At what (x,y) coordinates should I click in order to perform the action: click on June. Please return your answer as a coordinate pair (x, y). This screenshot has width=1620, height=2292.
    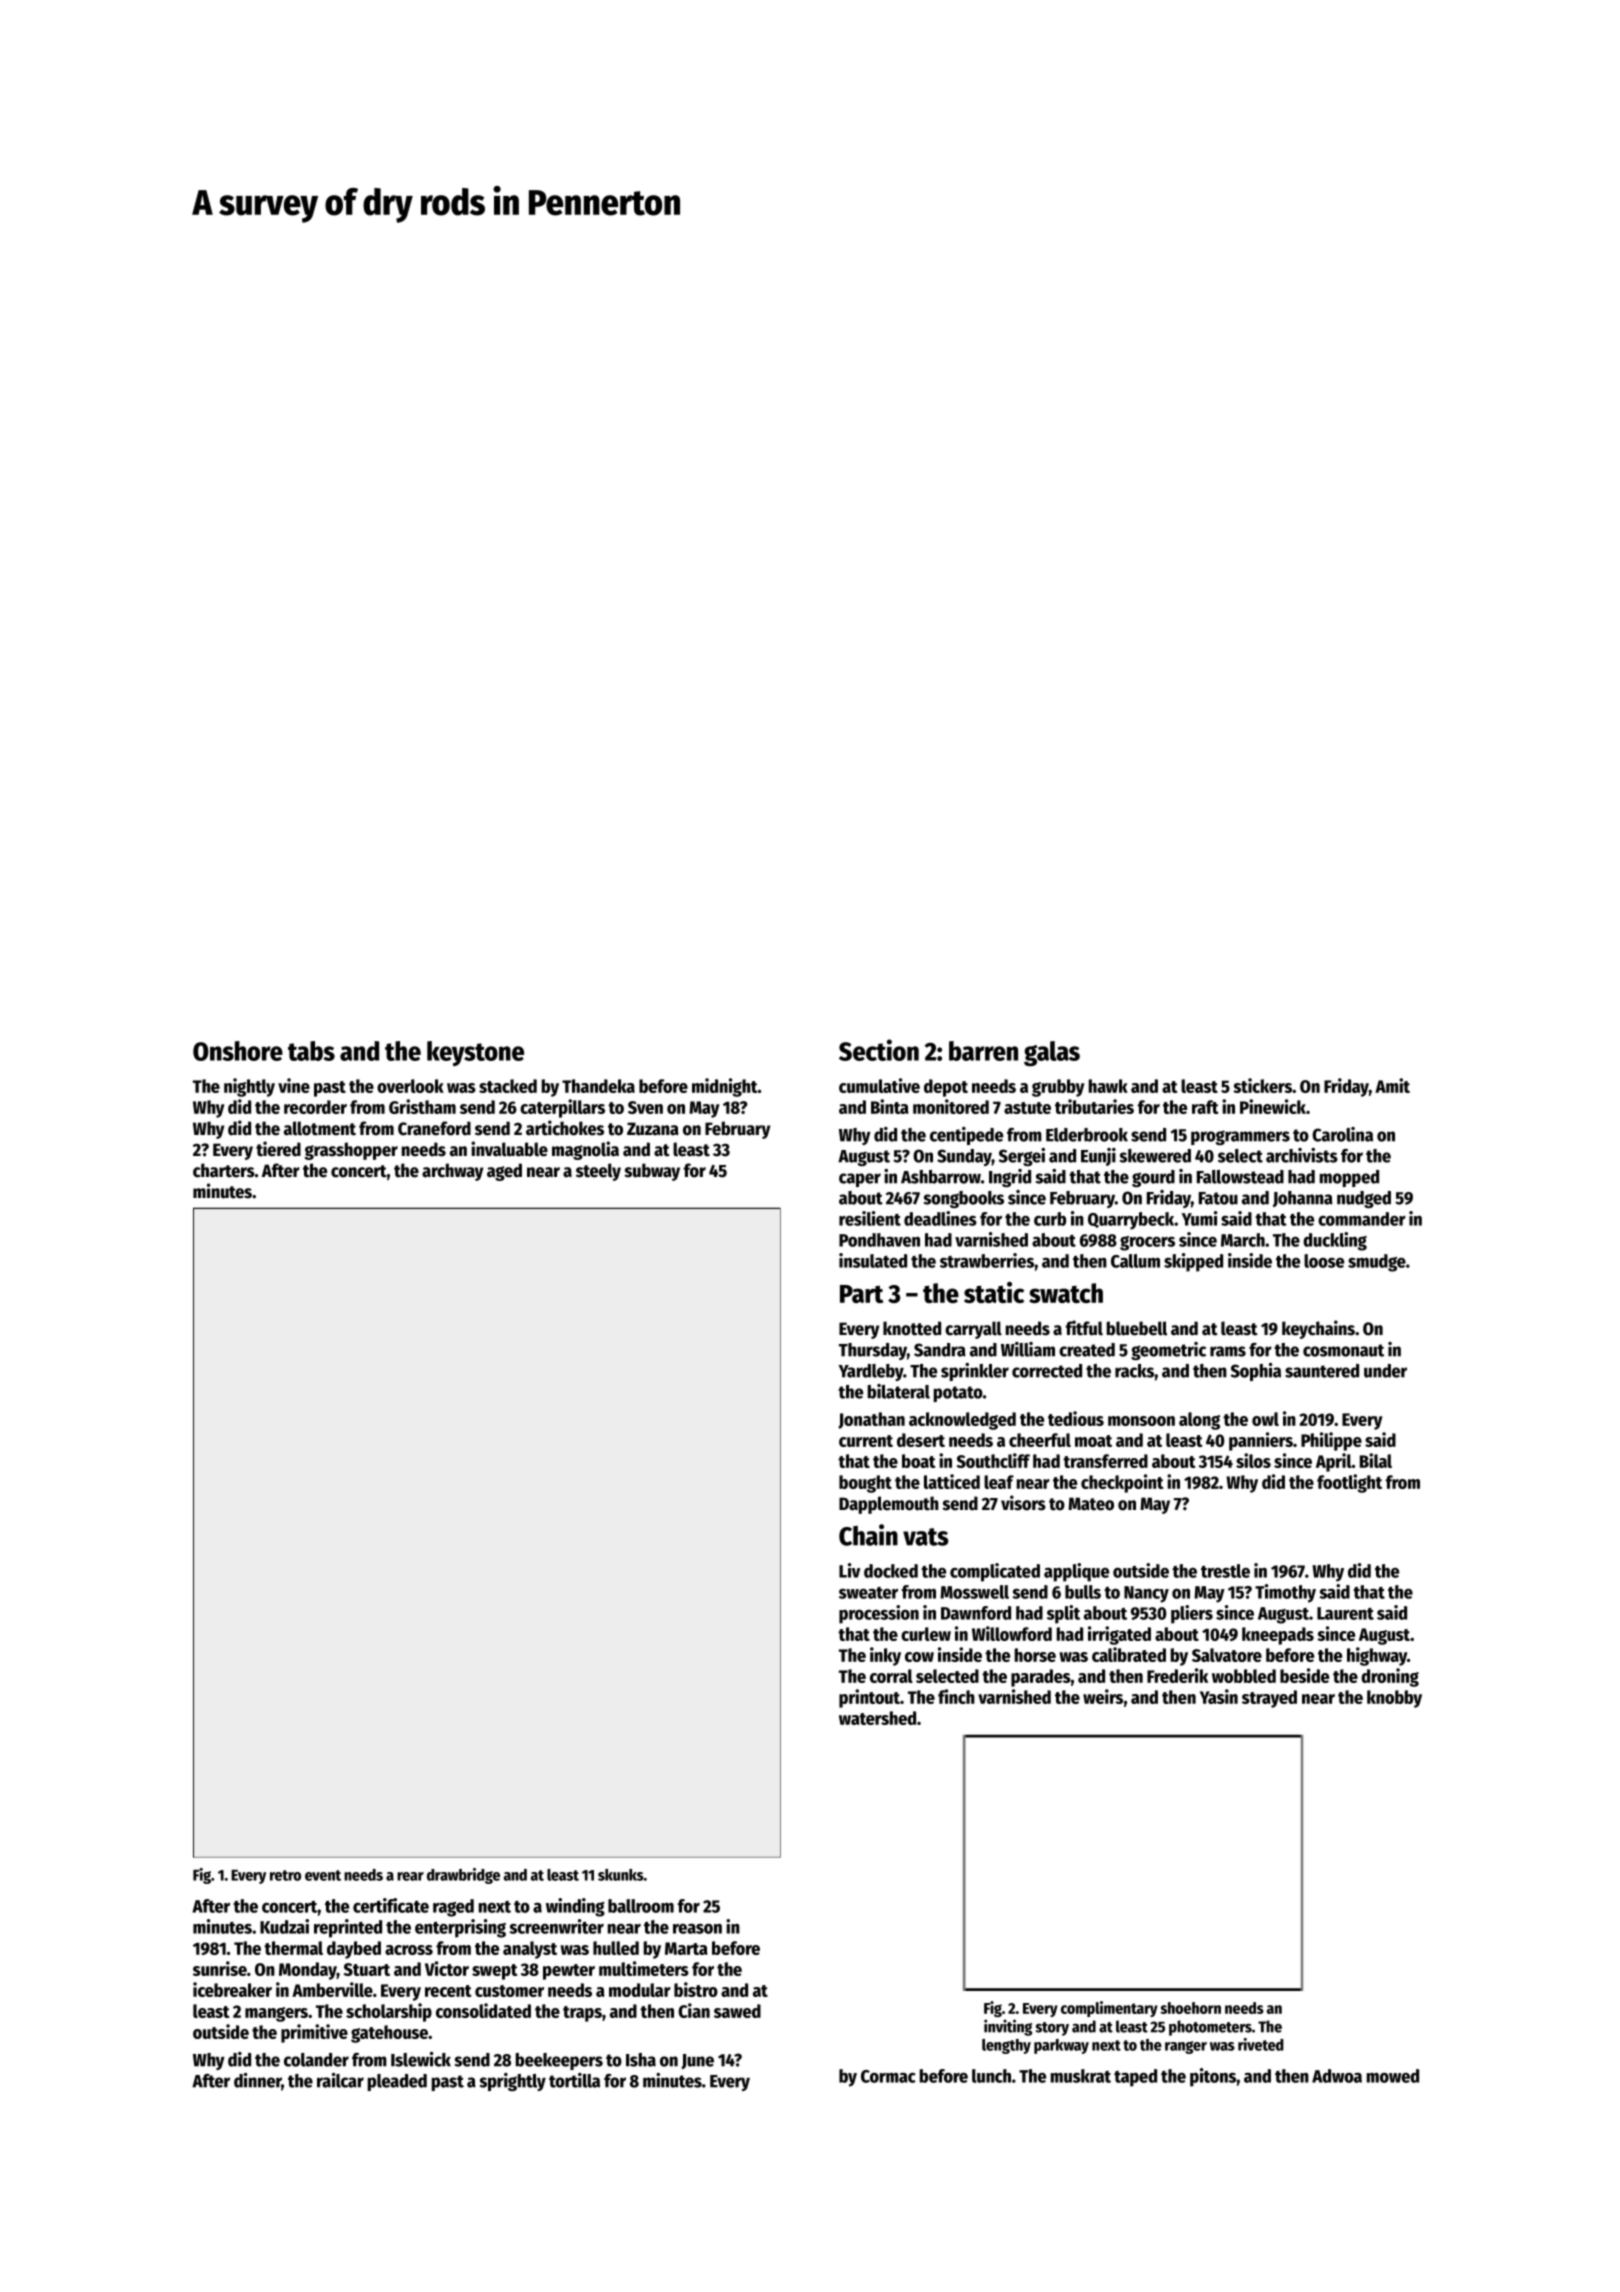
    Looking at the image, I should click on (697, 2061).
